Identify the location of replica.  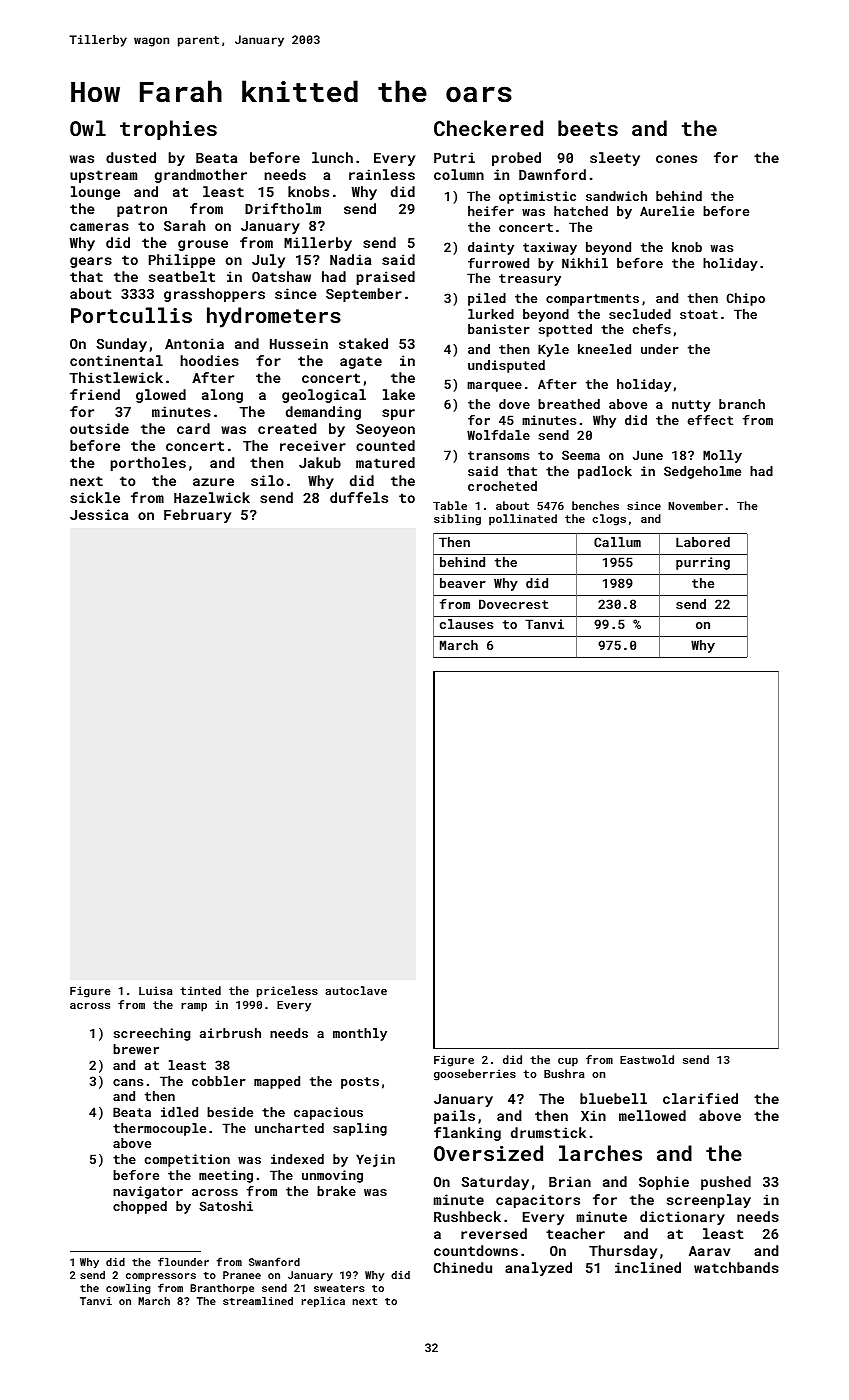
(323, 1302).
